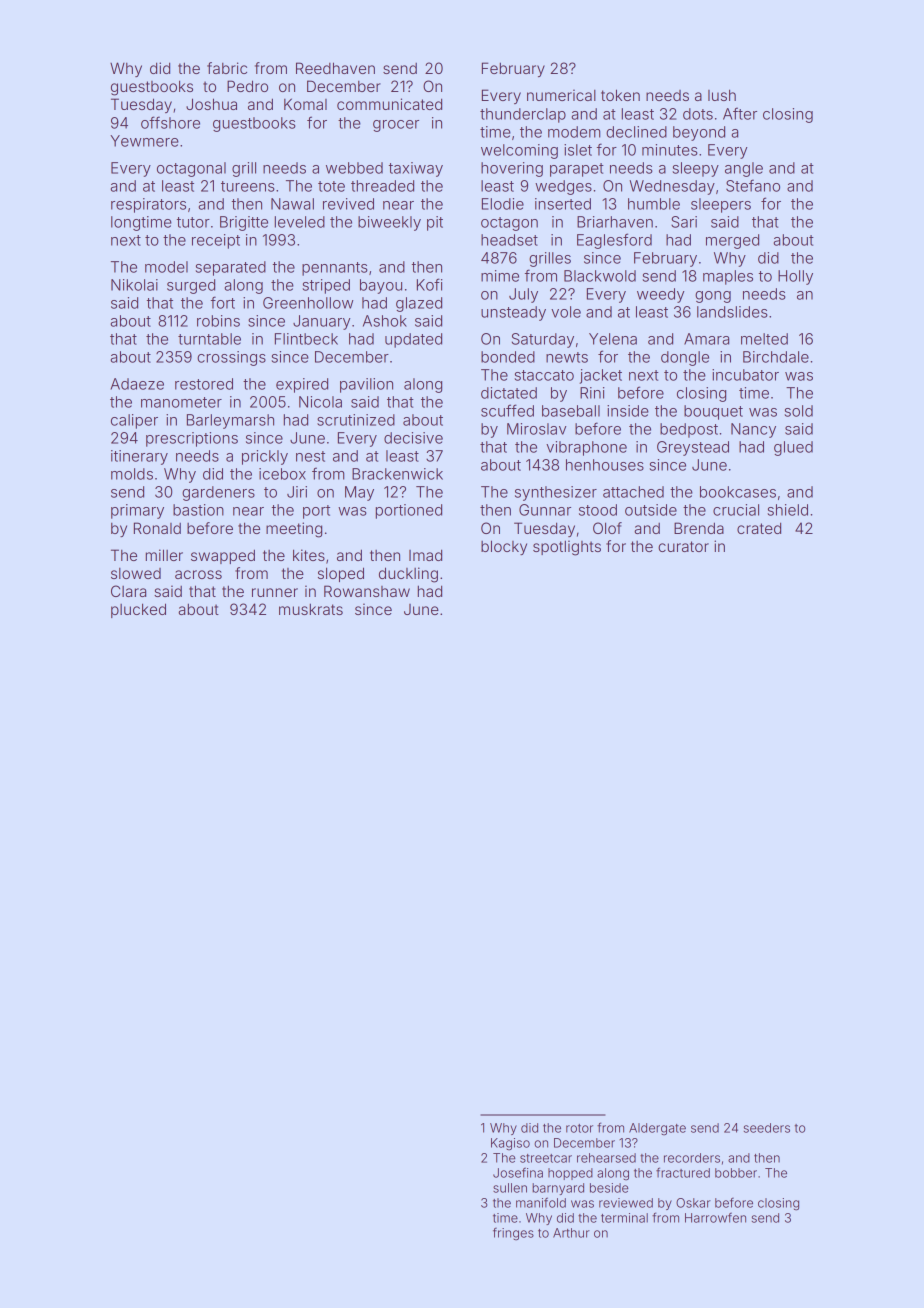 The height and width of the image is (1308, 924). I want to click on Arthur, so click(571, 1233).
